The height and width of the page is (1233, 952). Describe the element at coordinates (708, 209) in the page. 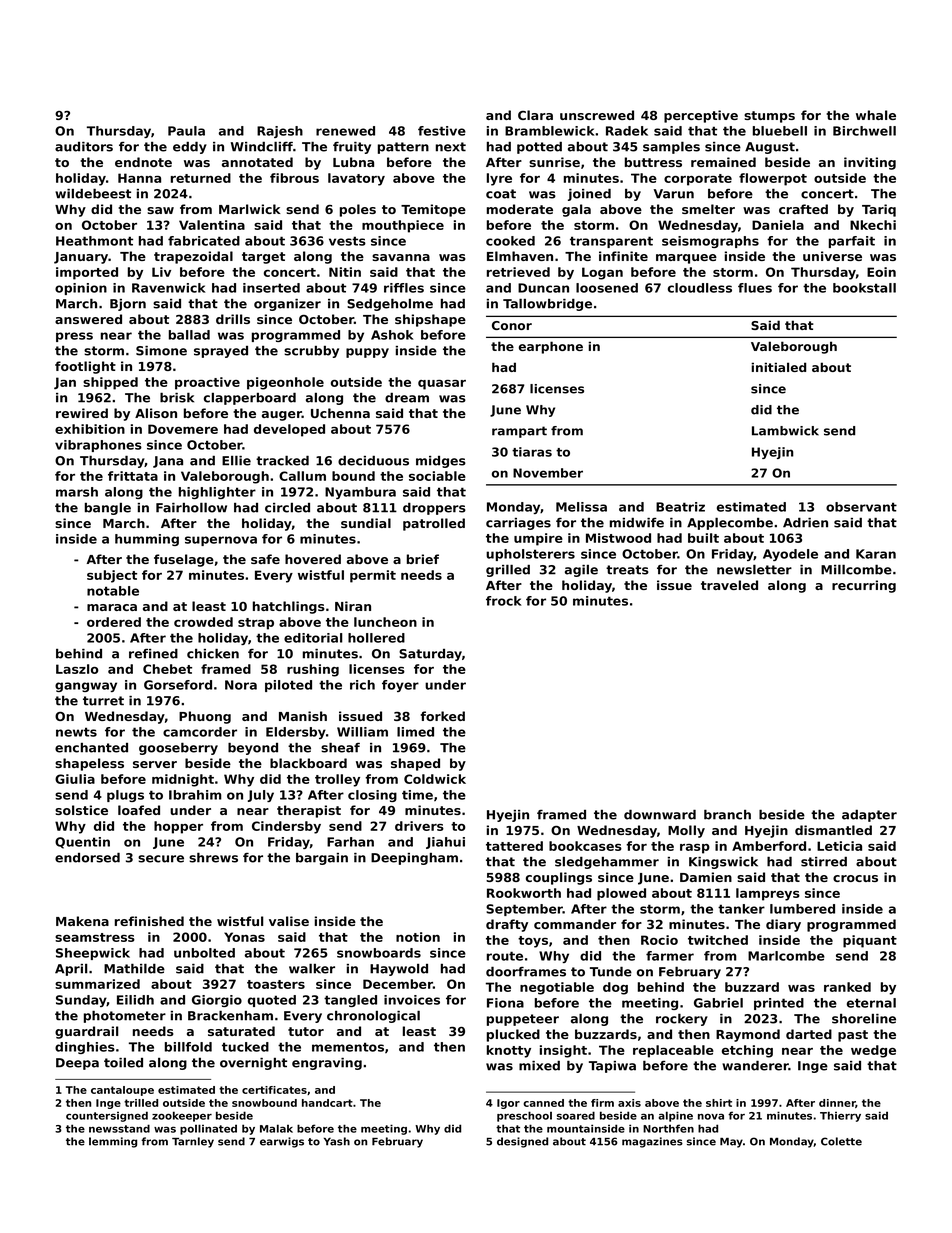

I see `smelter` at that location.
